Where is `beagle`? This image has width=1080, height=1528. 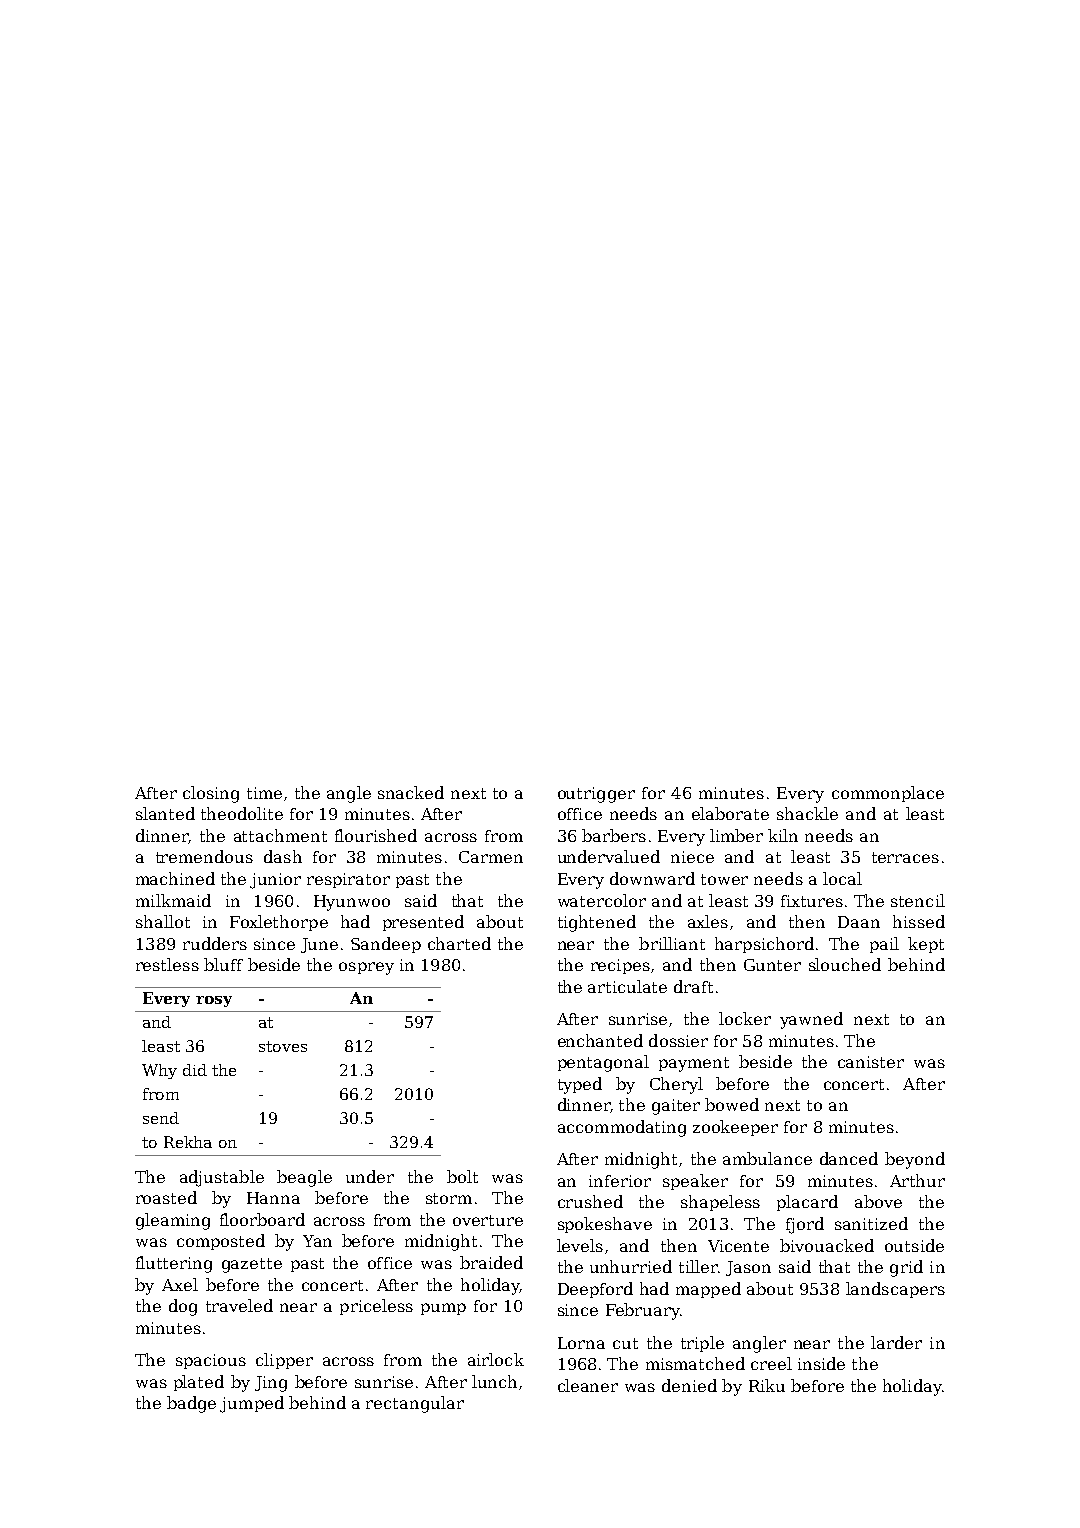
beagle is located at coordinates (304, 1178).
